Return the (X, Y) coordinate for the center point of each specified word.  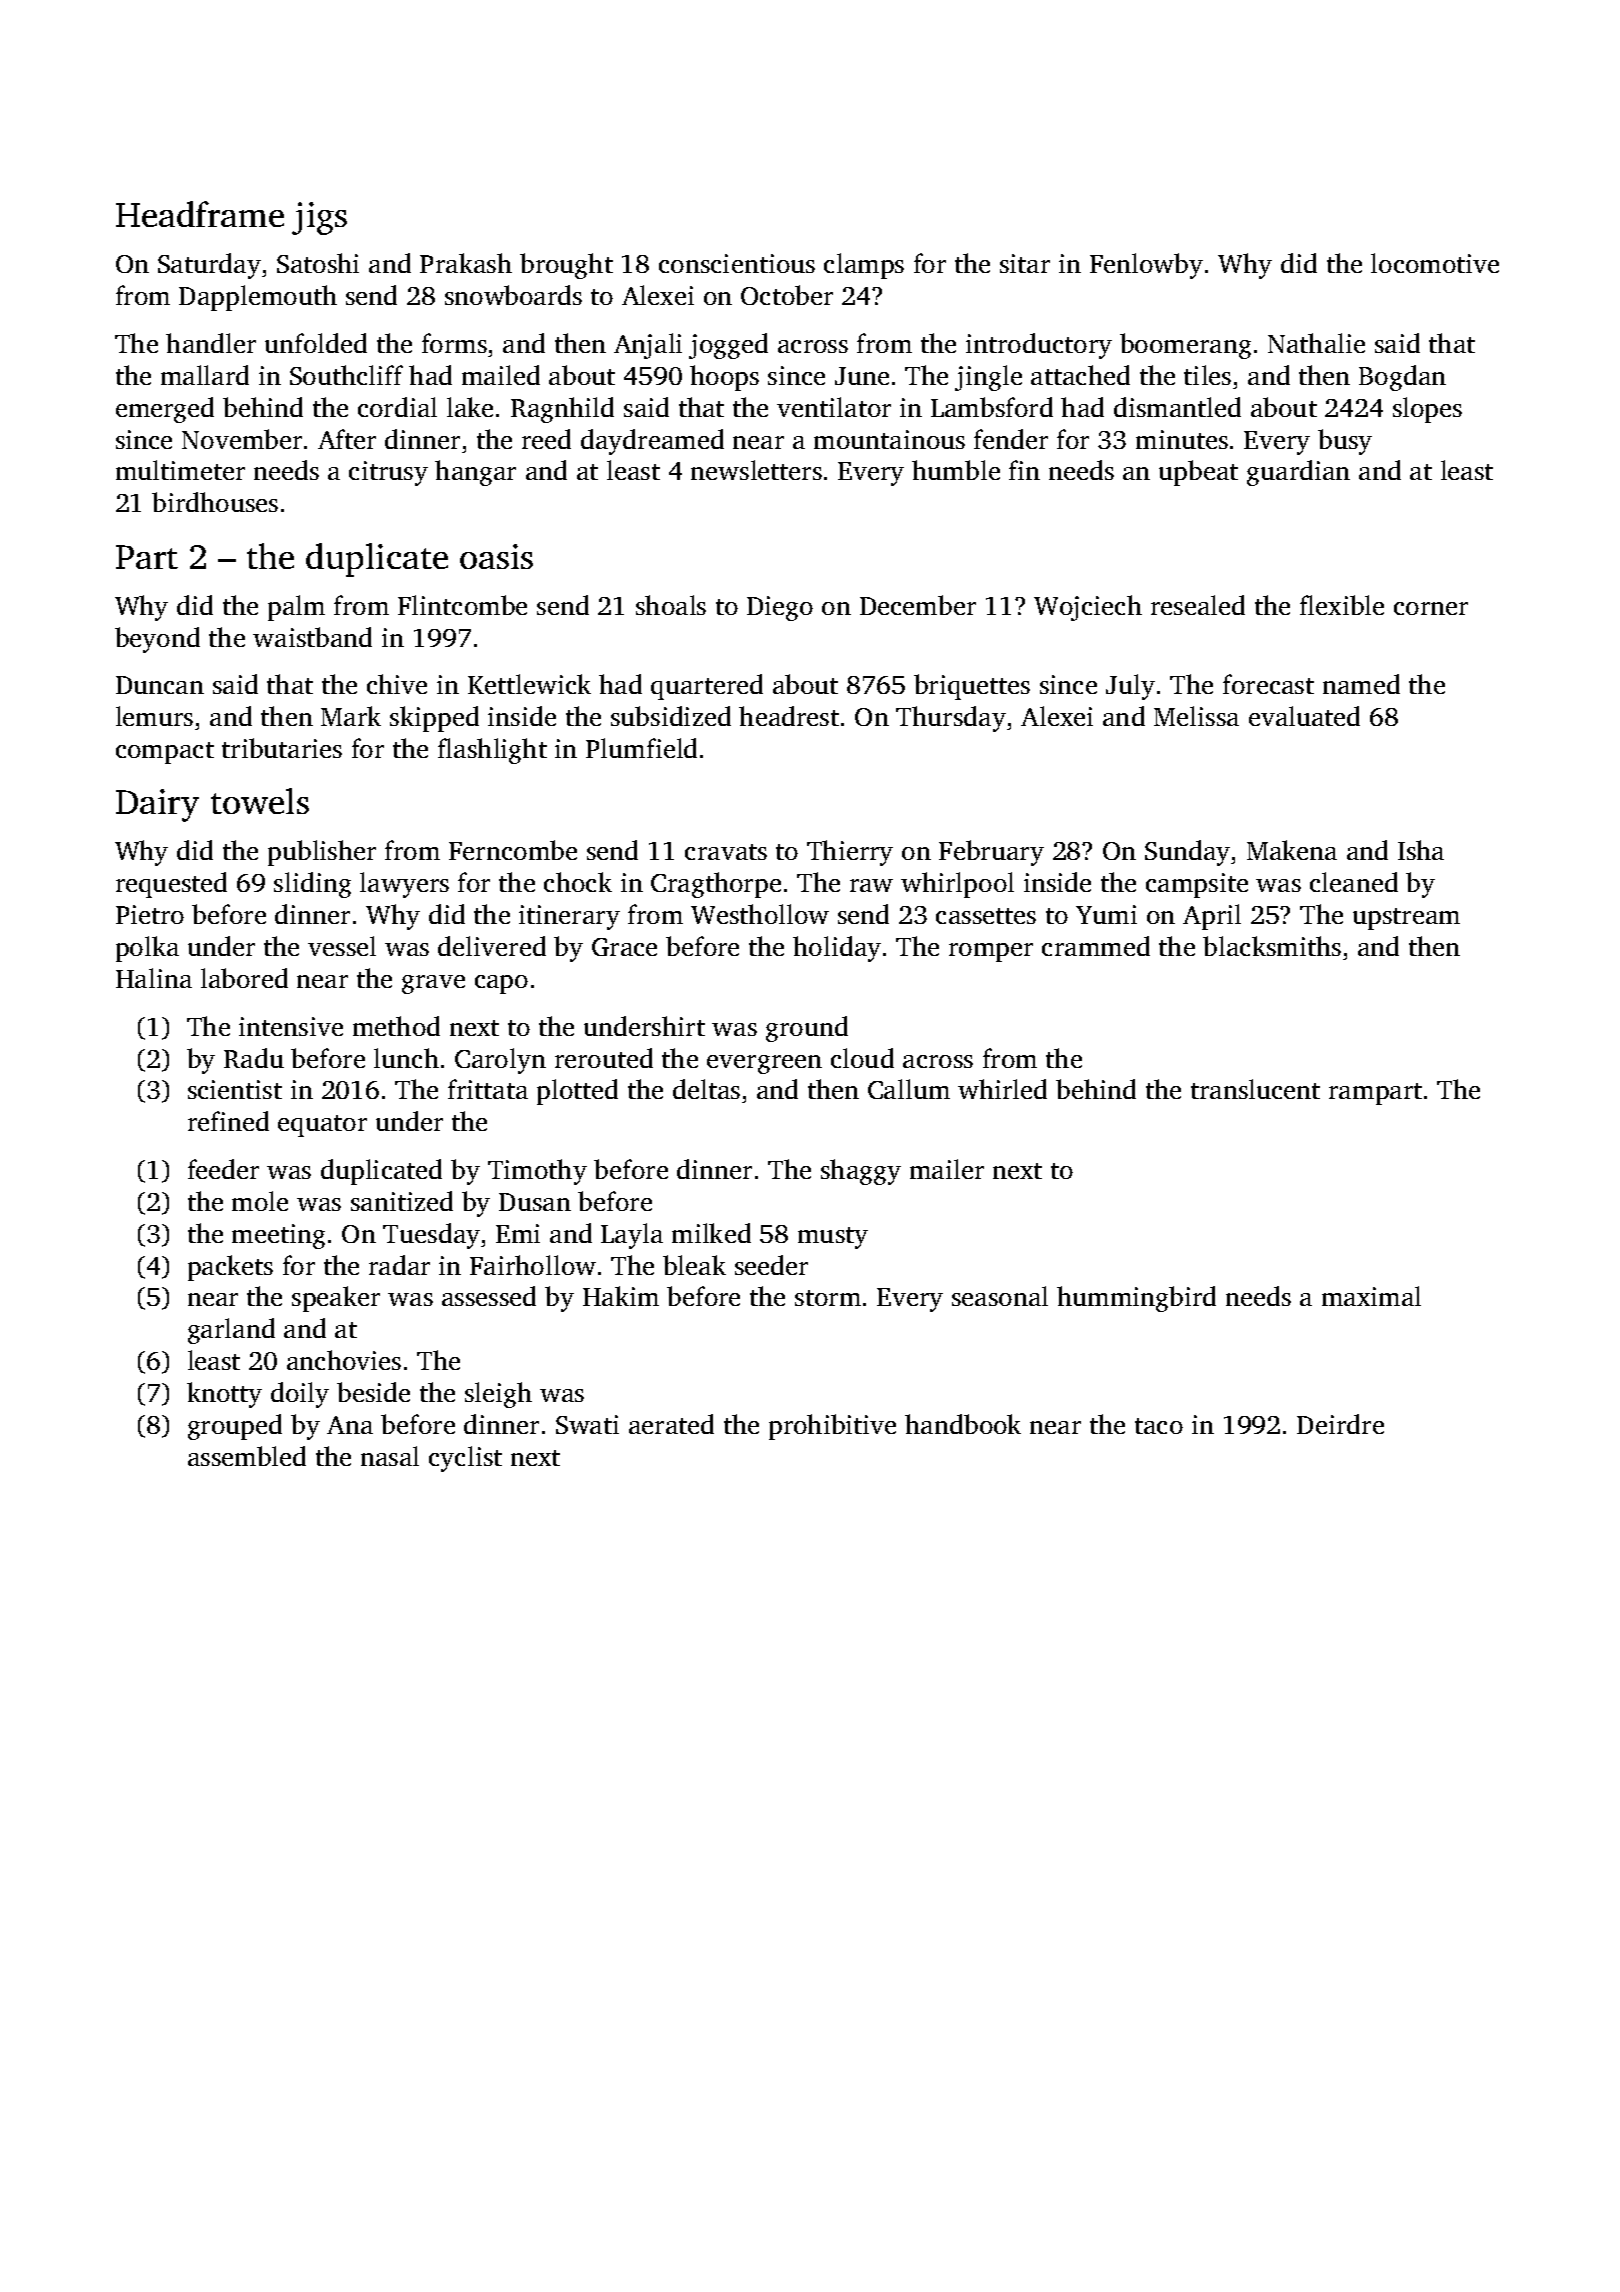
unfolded (316, 343)
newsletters (756, 470)
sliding (312, 885)
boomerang (1185, 346)
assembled (247, 1456)
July (1130, 687)
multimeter (180, 470)
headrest (789, 716)
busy (1345, 442)
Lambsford (992, 407)
